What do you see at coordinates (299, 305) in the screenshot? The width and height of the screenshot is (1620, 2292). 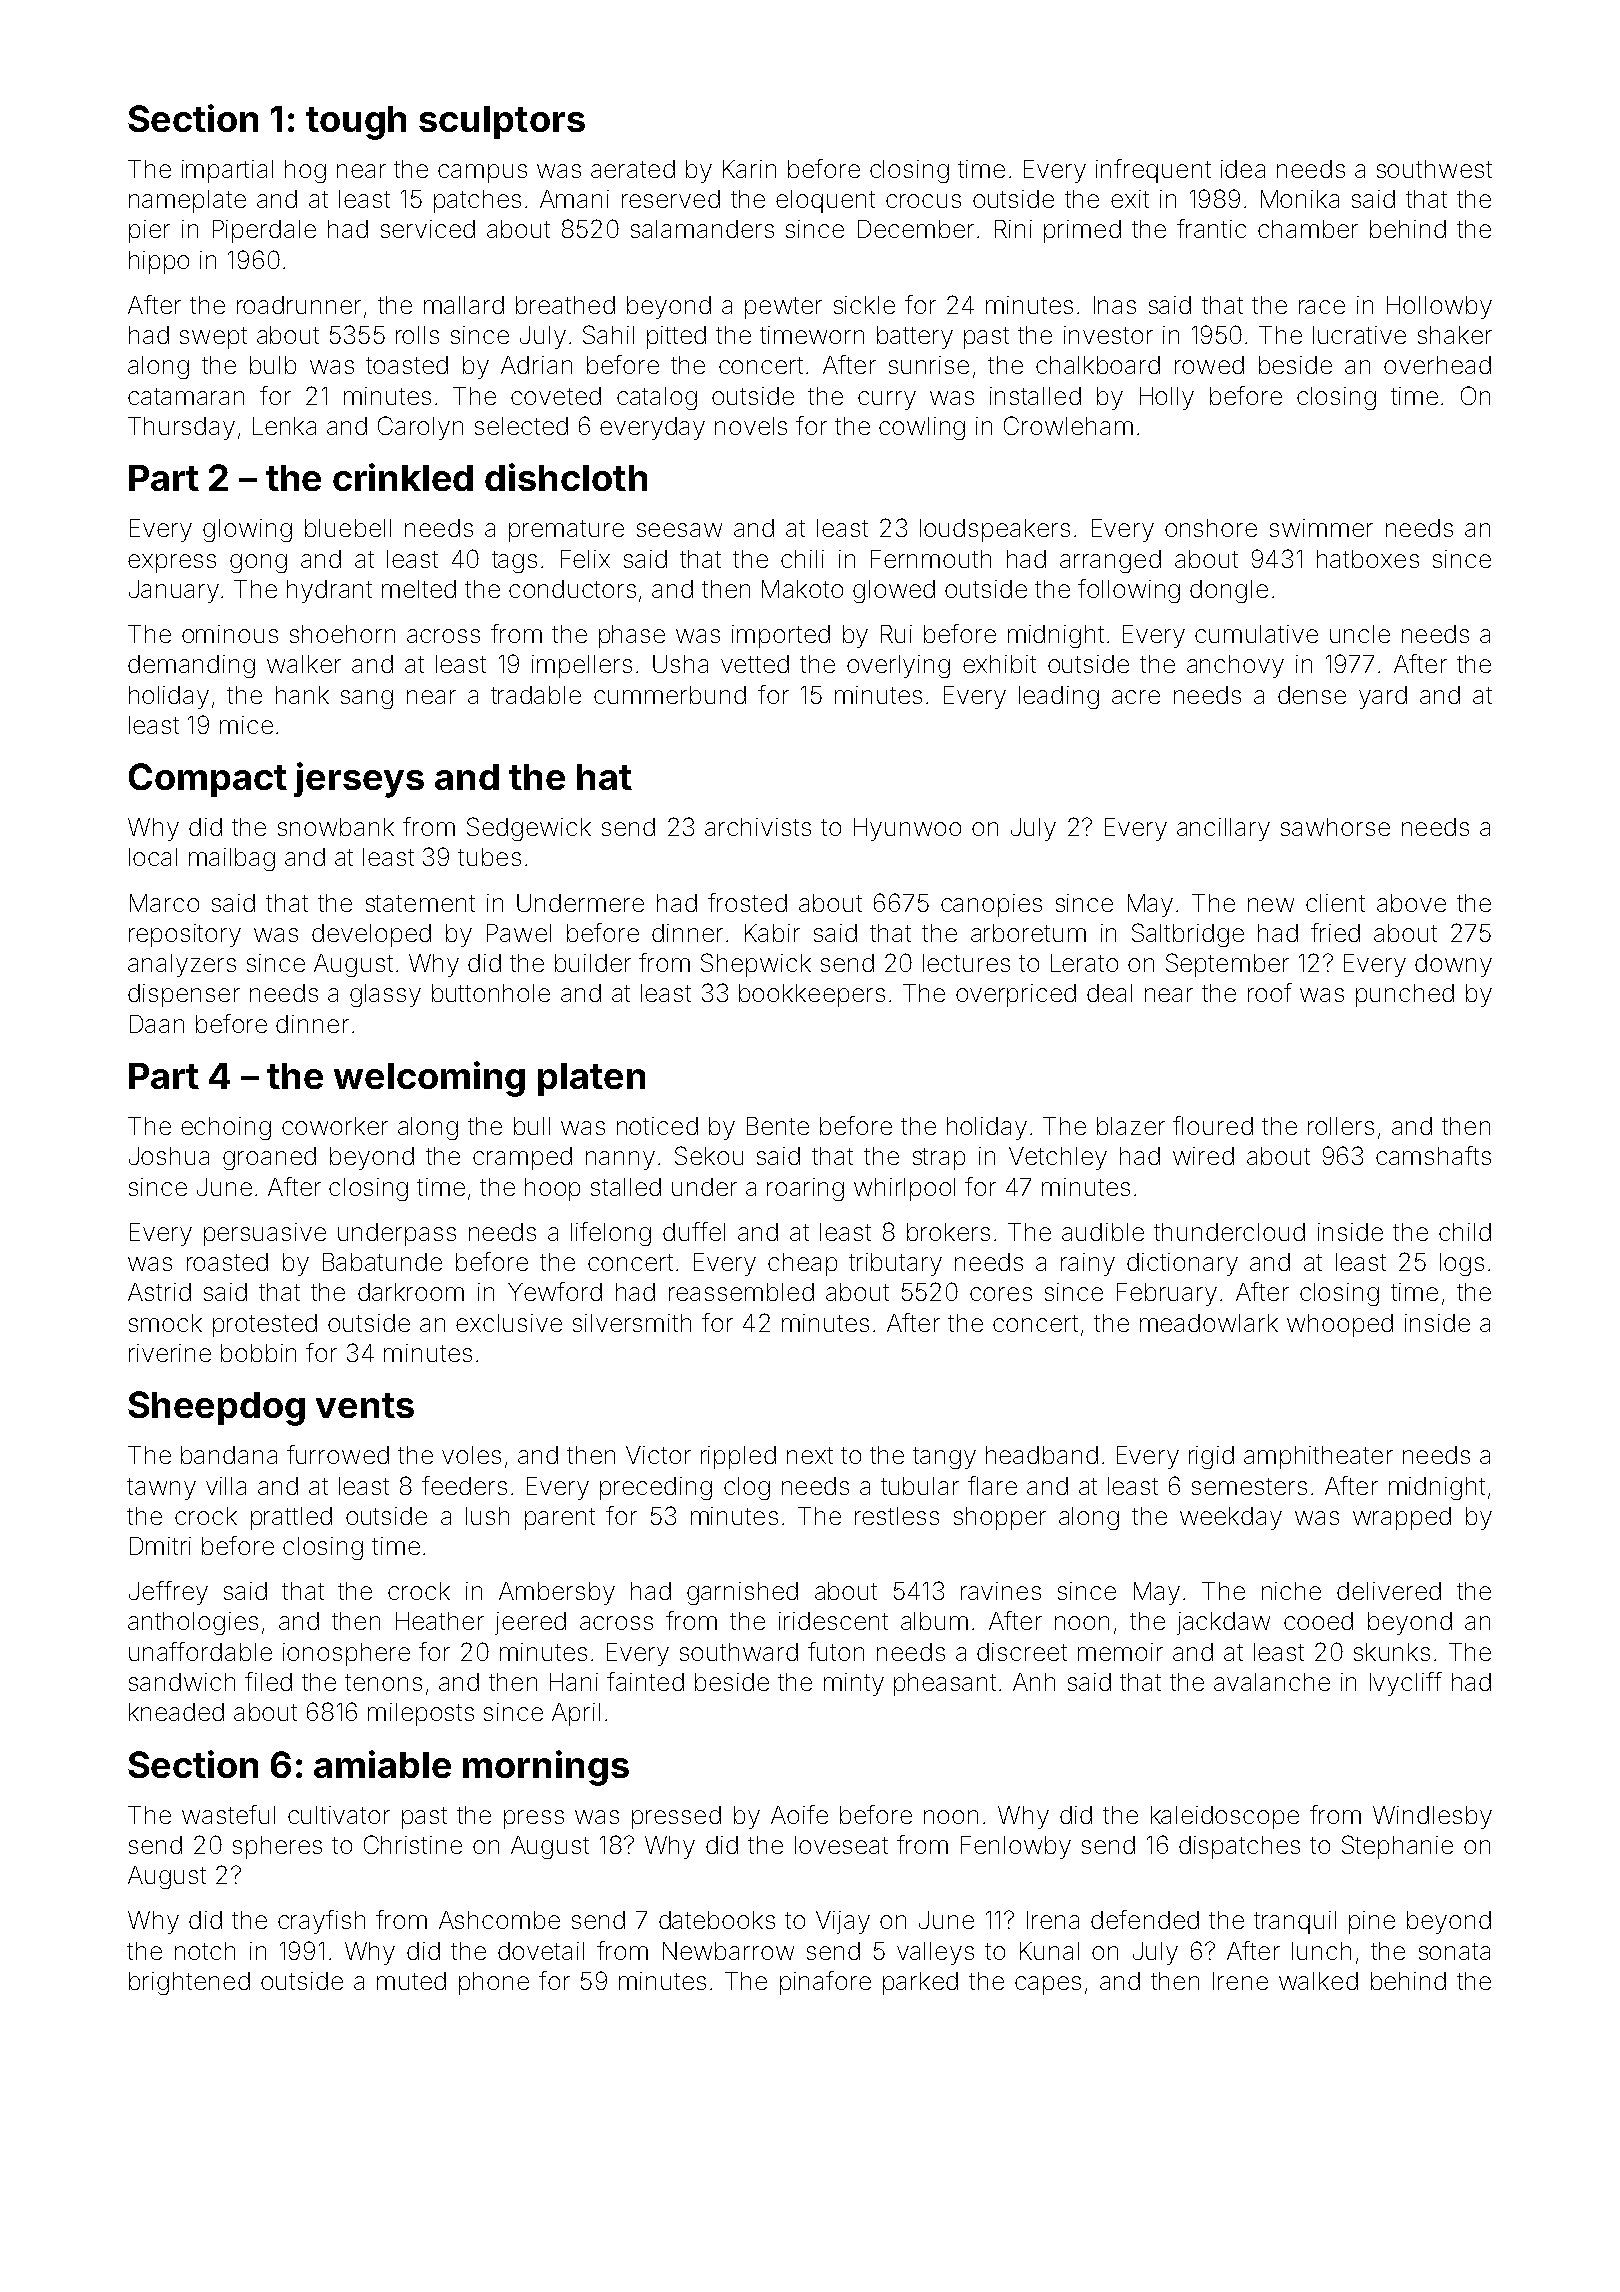 I see `roadrunner` at bounding box center [299, 305].
